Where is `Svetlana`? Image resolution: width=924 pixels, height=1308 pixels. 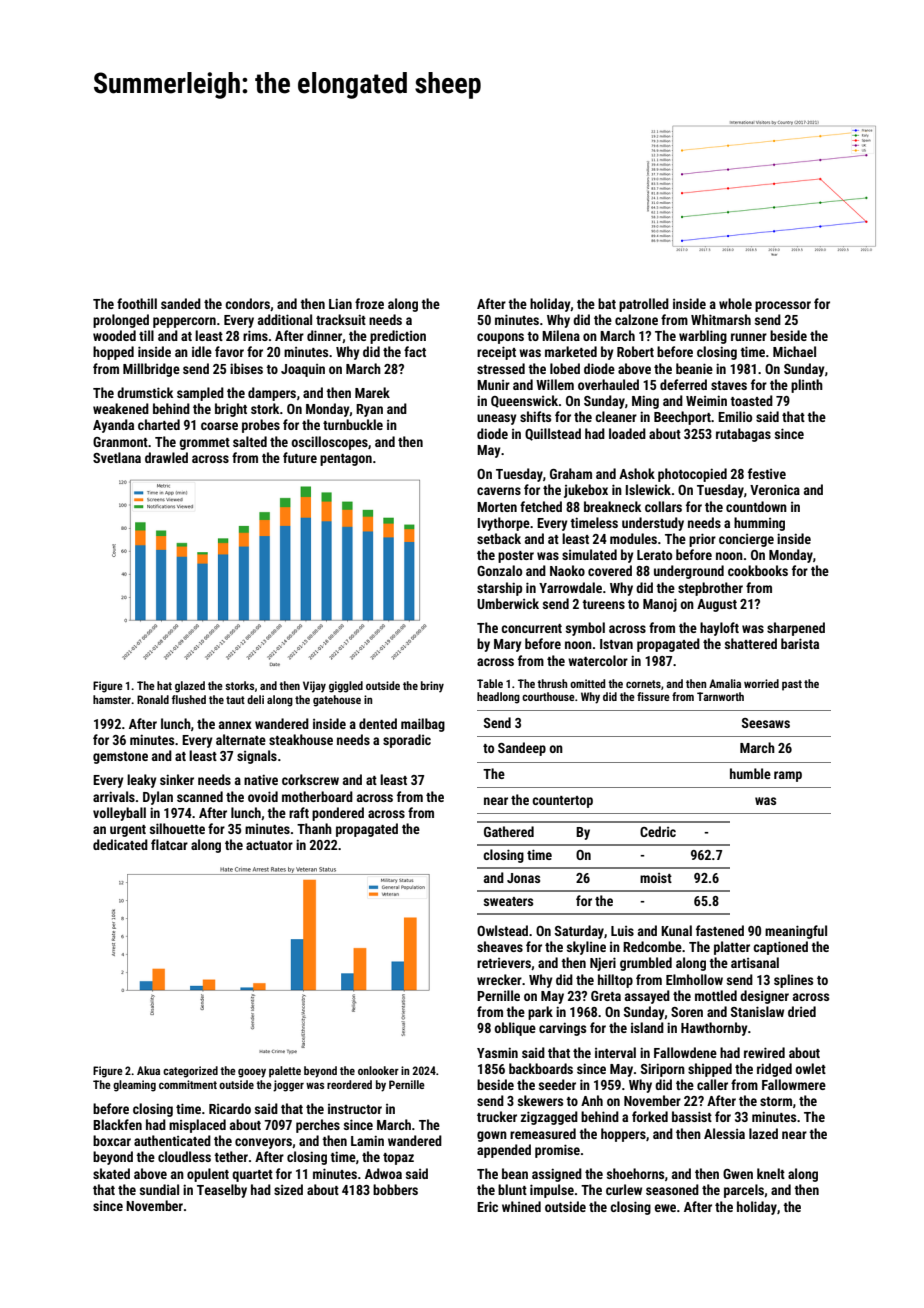
Svetlana is located at coordinates (117, 457).
